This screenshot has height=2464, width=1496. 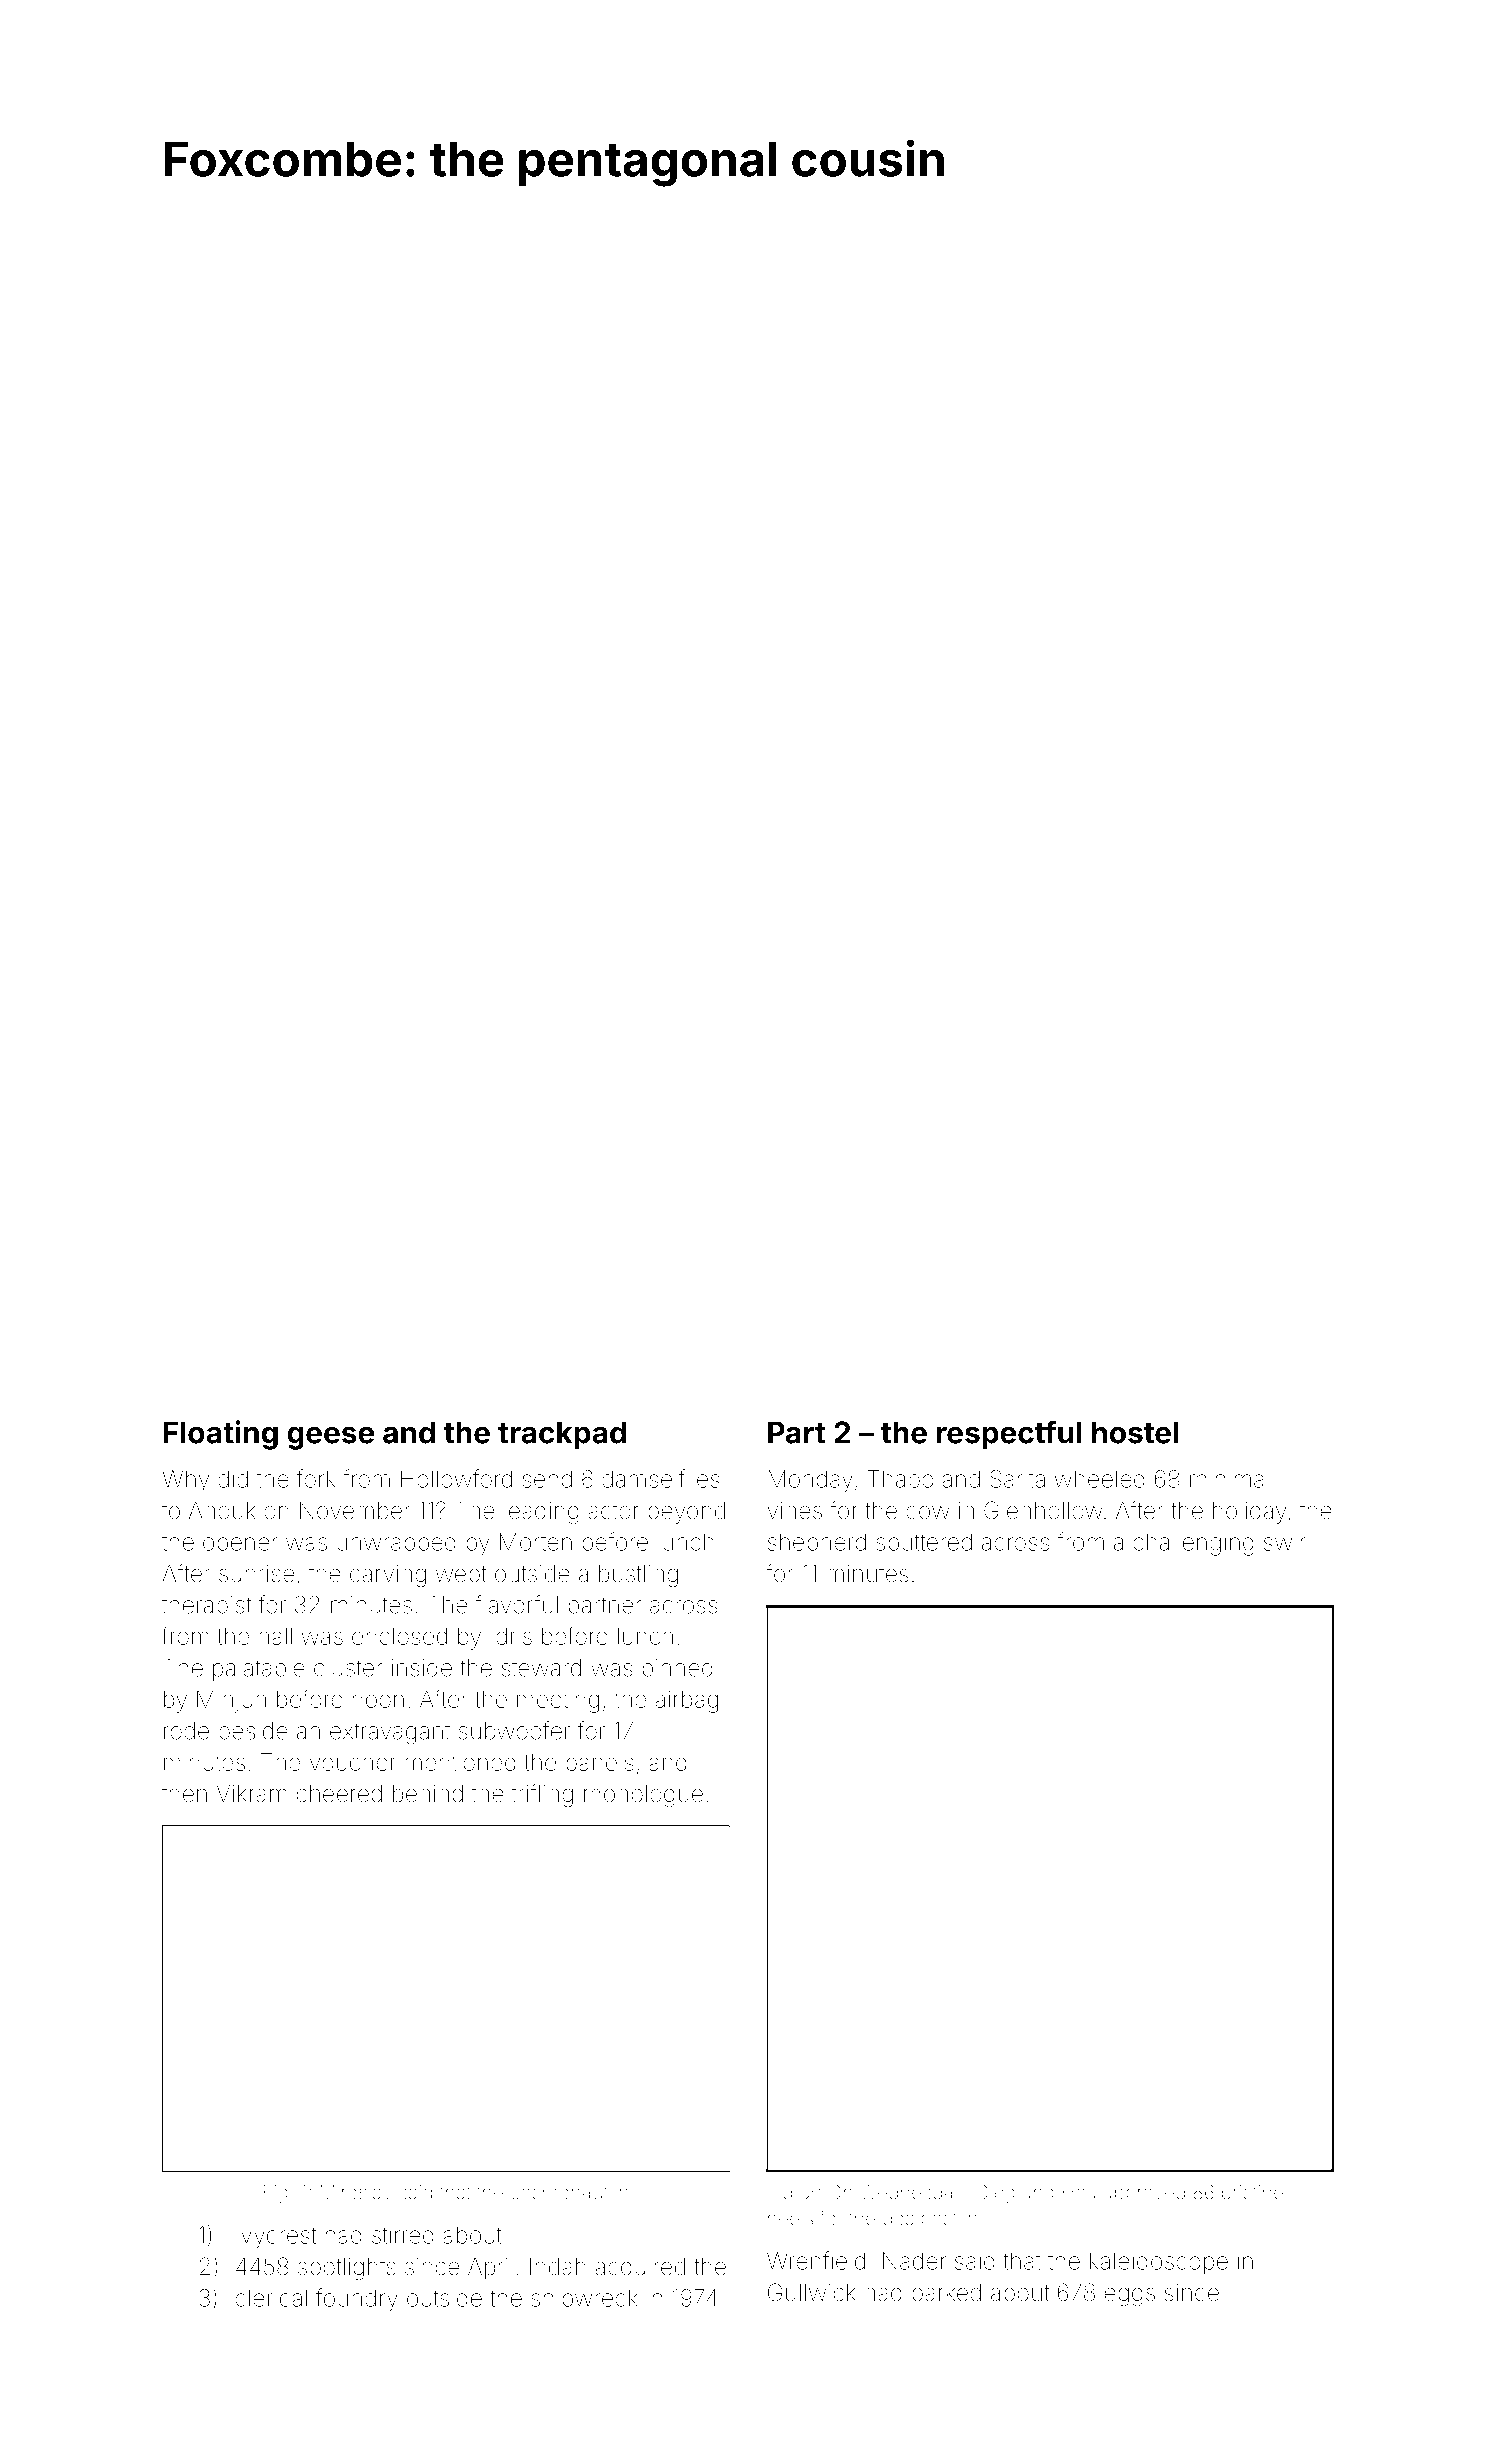 What do you see at coordinates (511, 1636) in the screenshot?
I see `Idris` at bounding box center [511, 1636].
